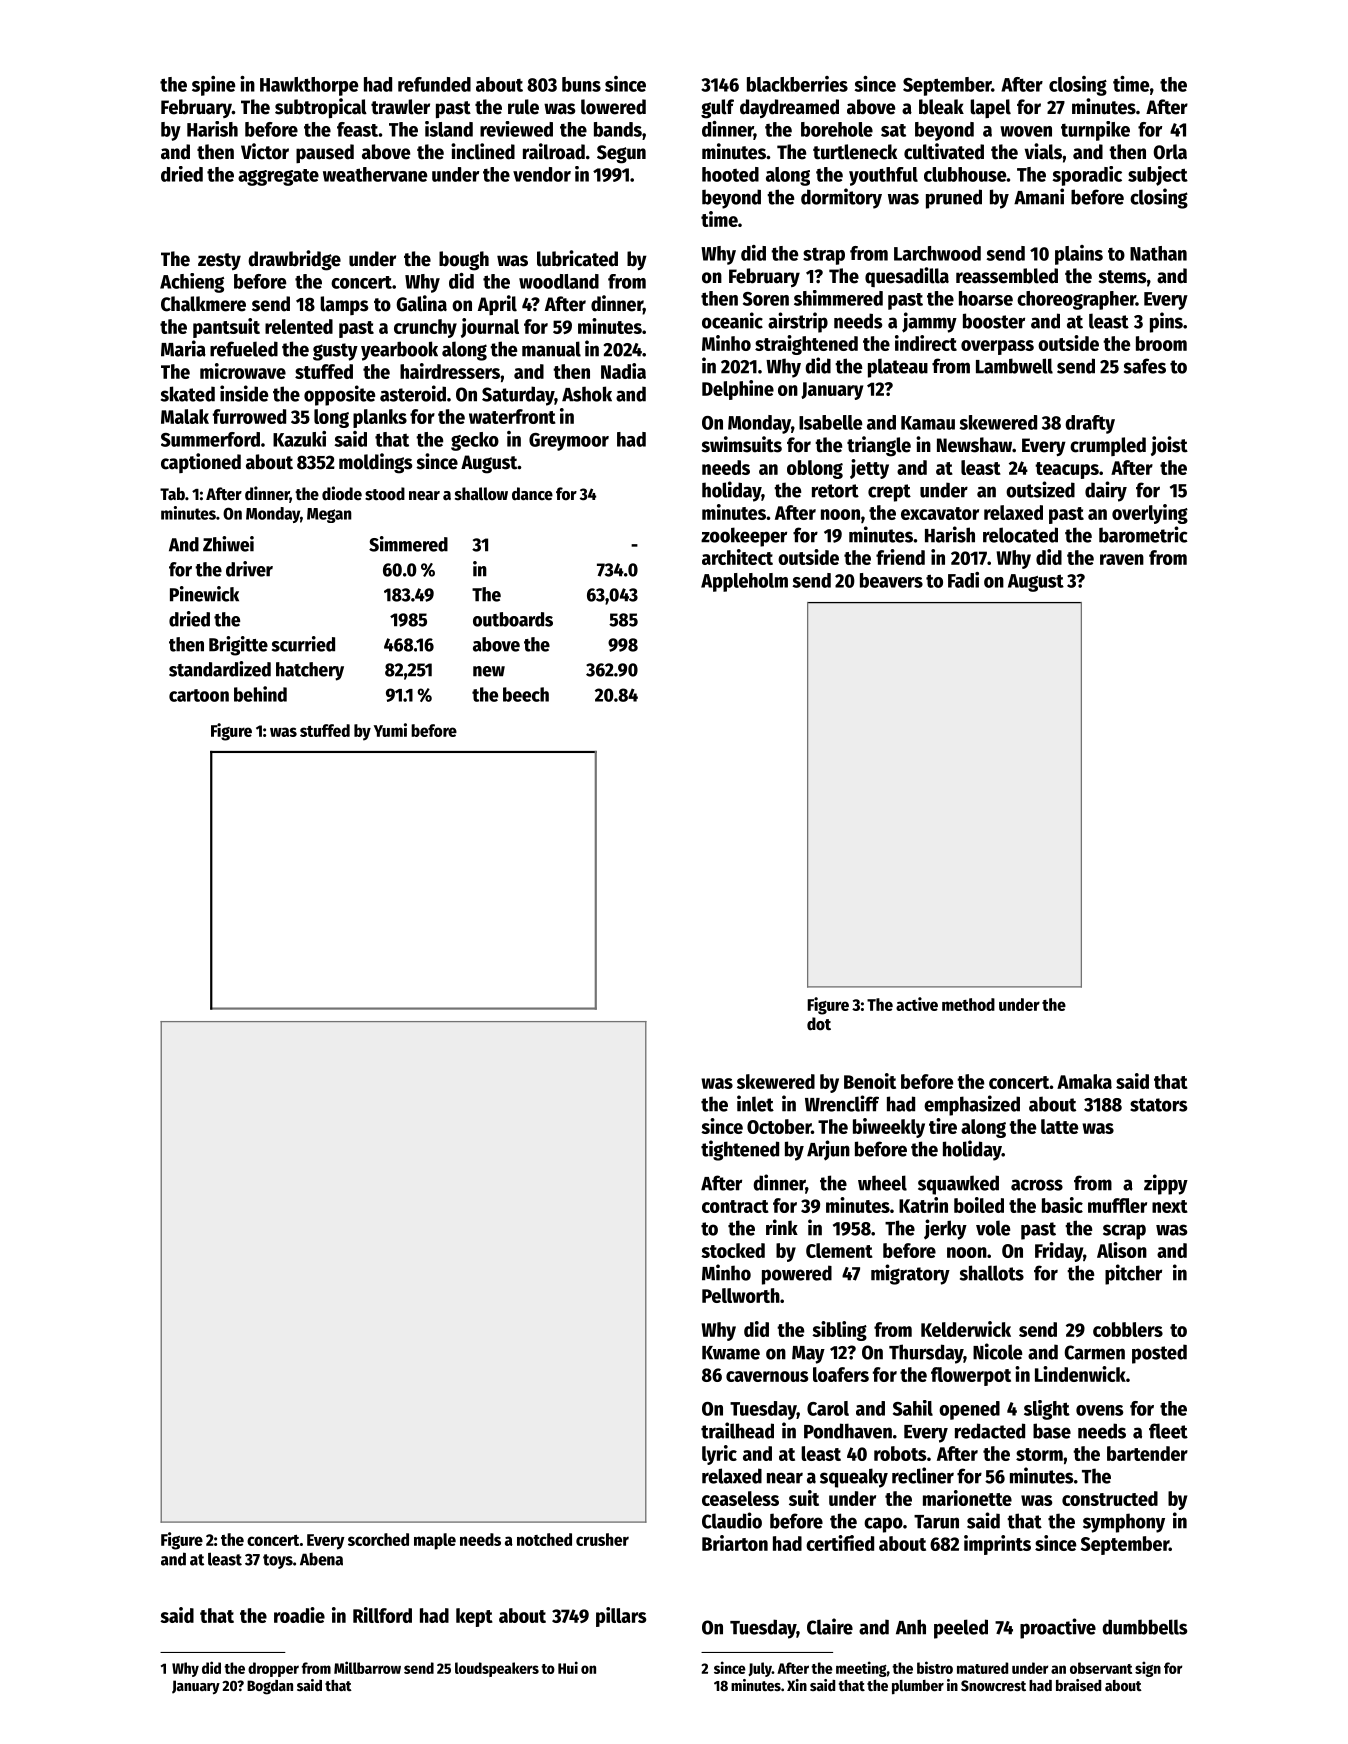 The image size is (1348, 1744). Describe the element at coordinates (513, 619) in the page. I see `outboards` at that location.
